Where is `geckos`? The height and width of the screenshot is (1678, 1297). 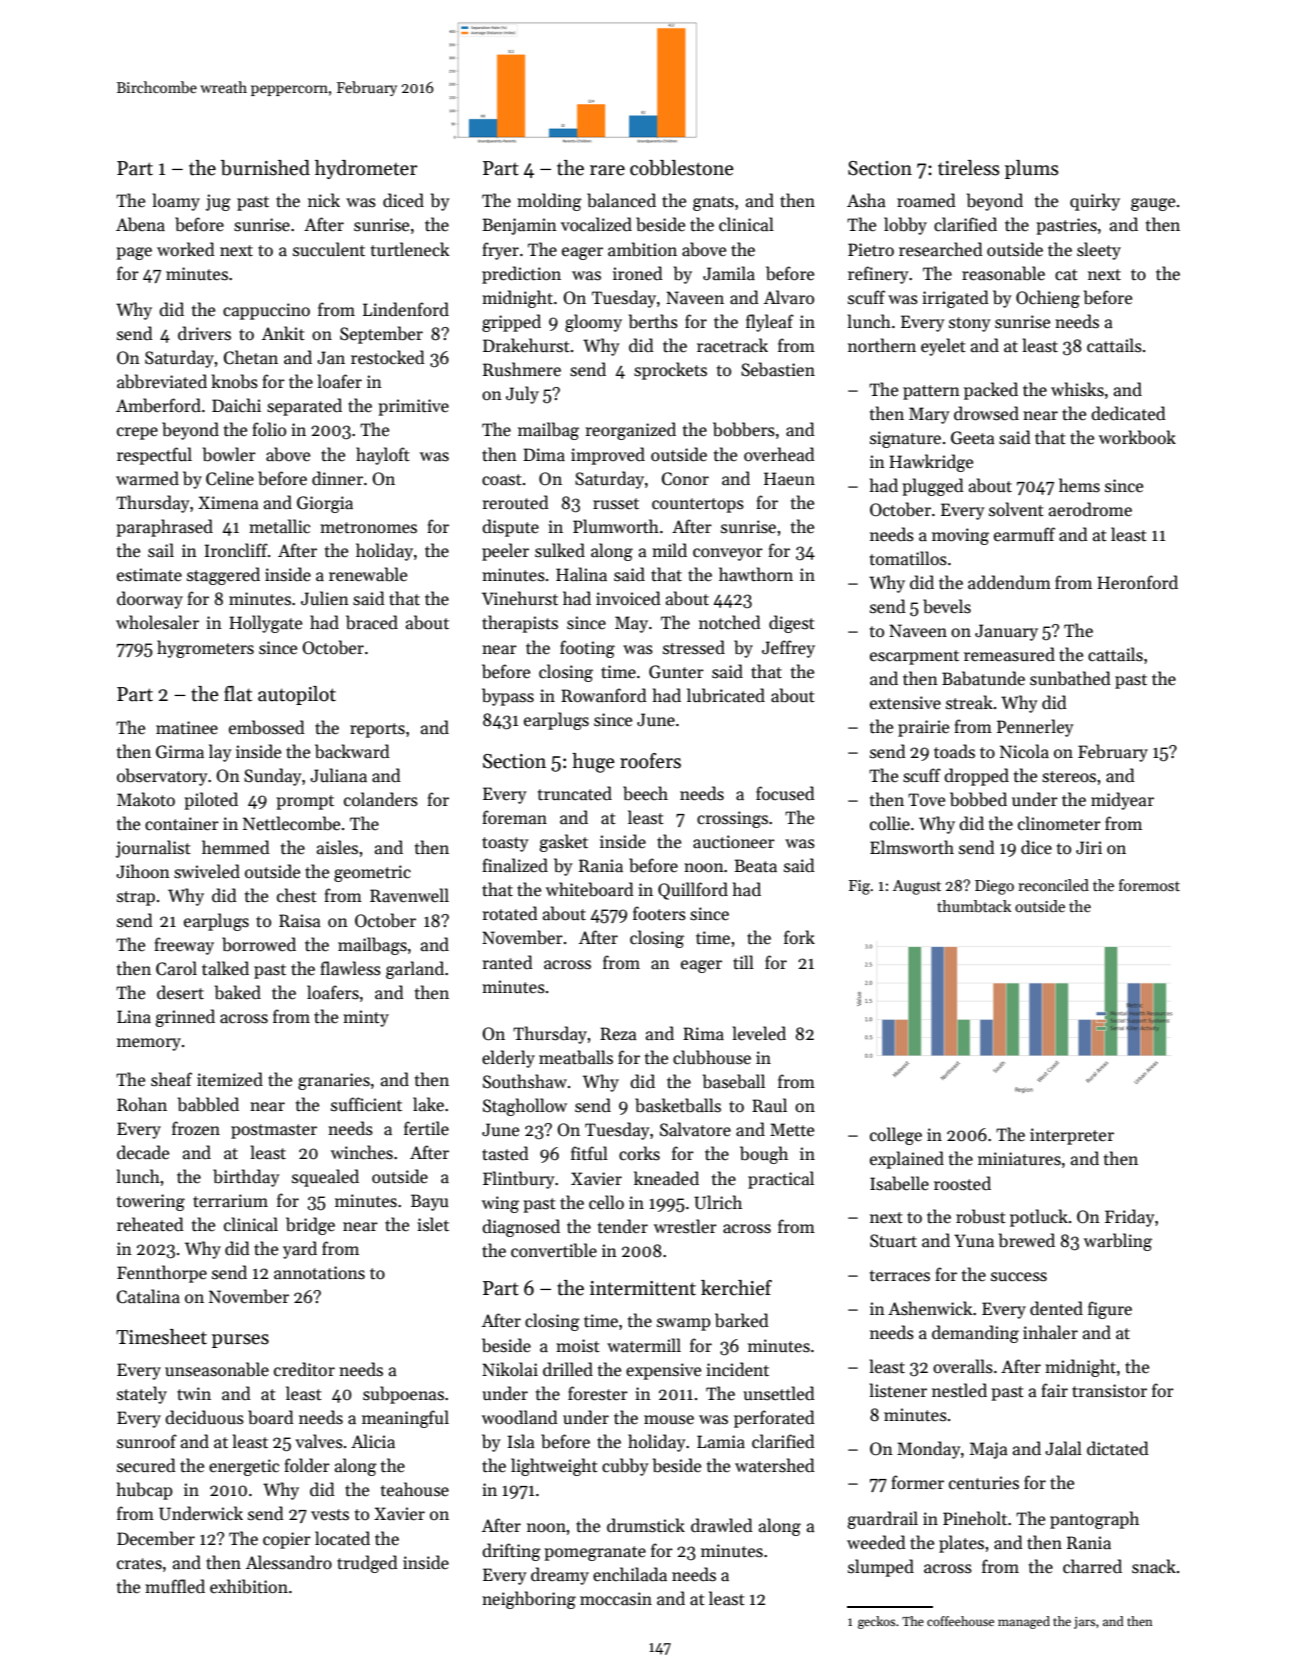
geckos is located at coordinates (876, 1622).
